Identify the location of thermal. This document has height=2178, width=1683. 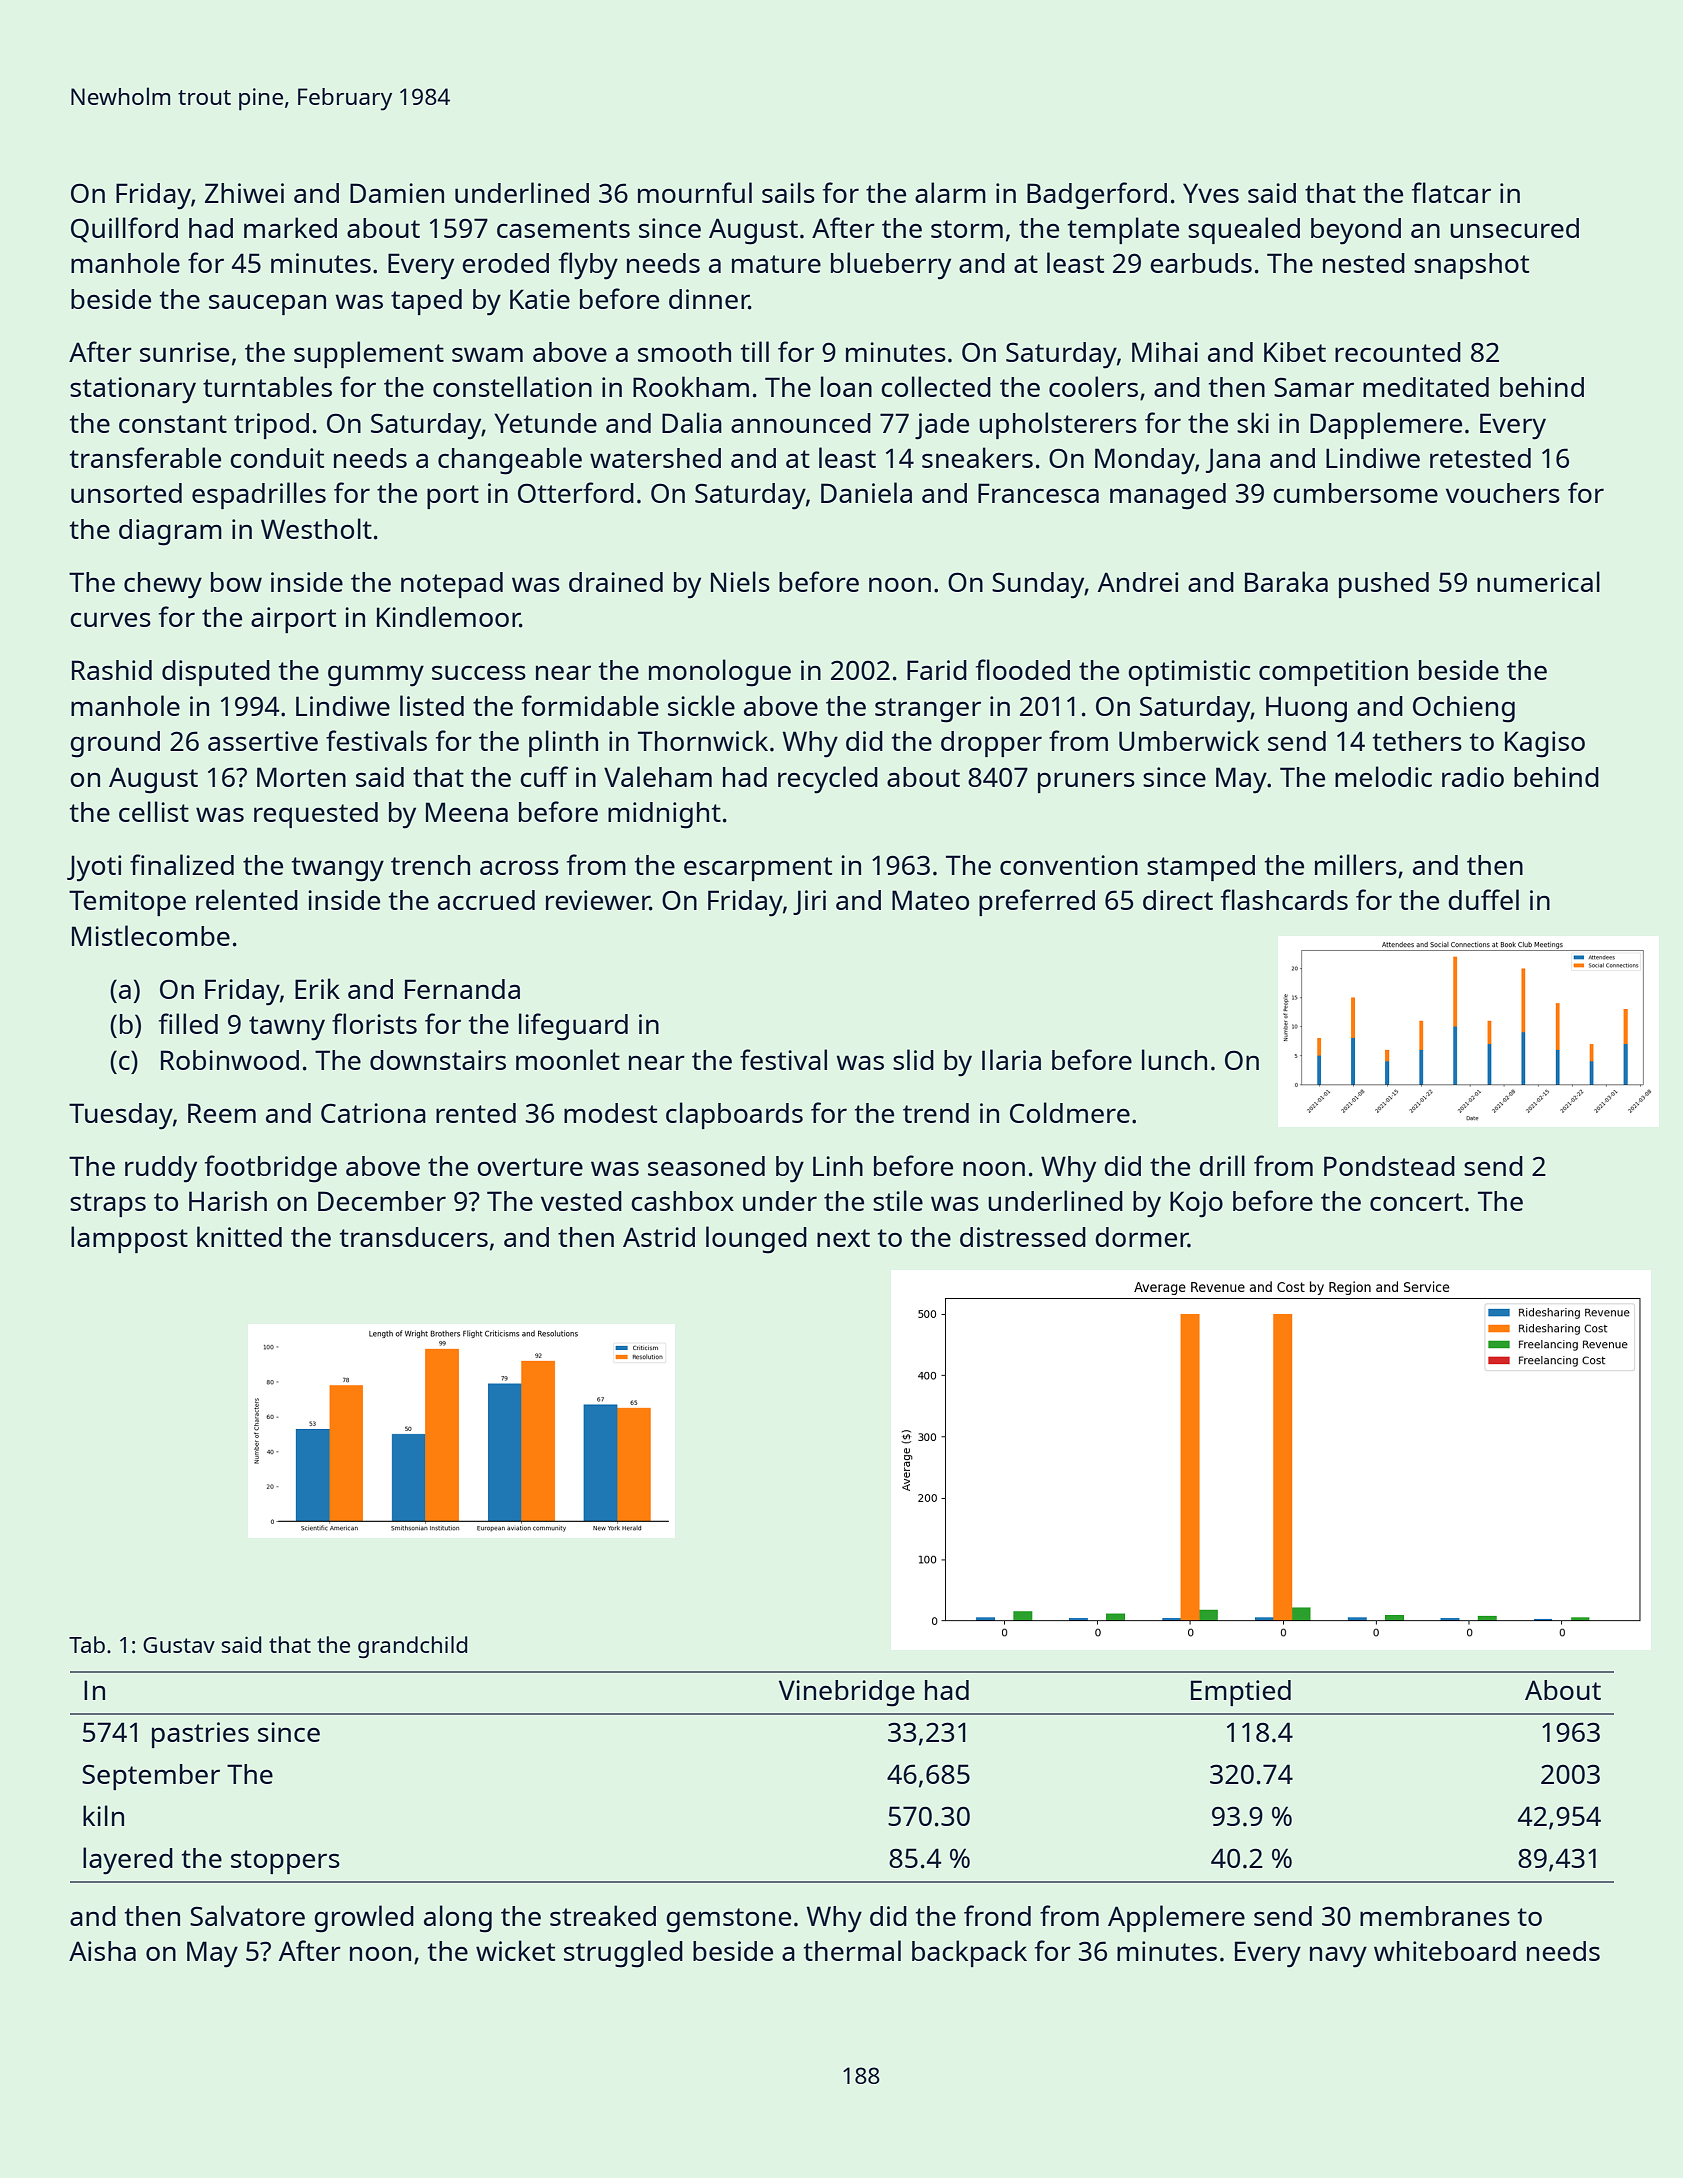
(852, 1950).
